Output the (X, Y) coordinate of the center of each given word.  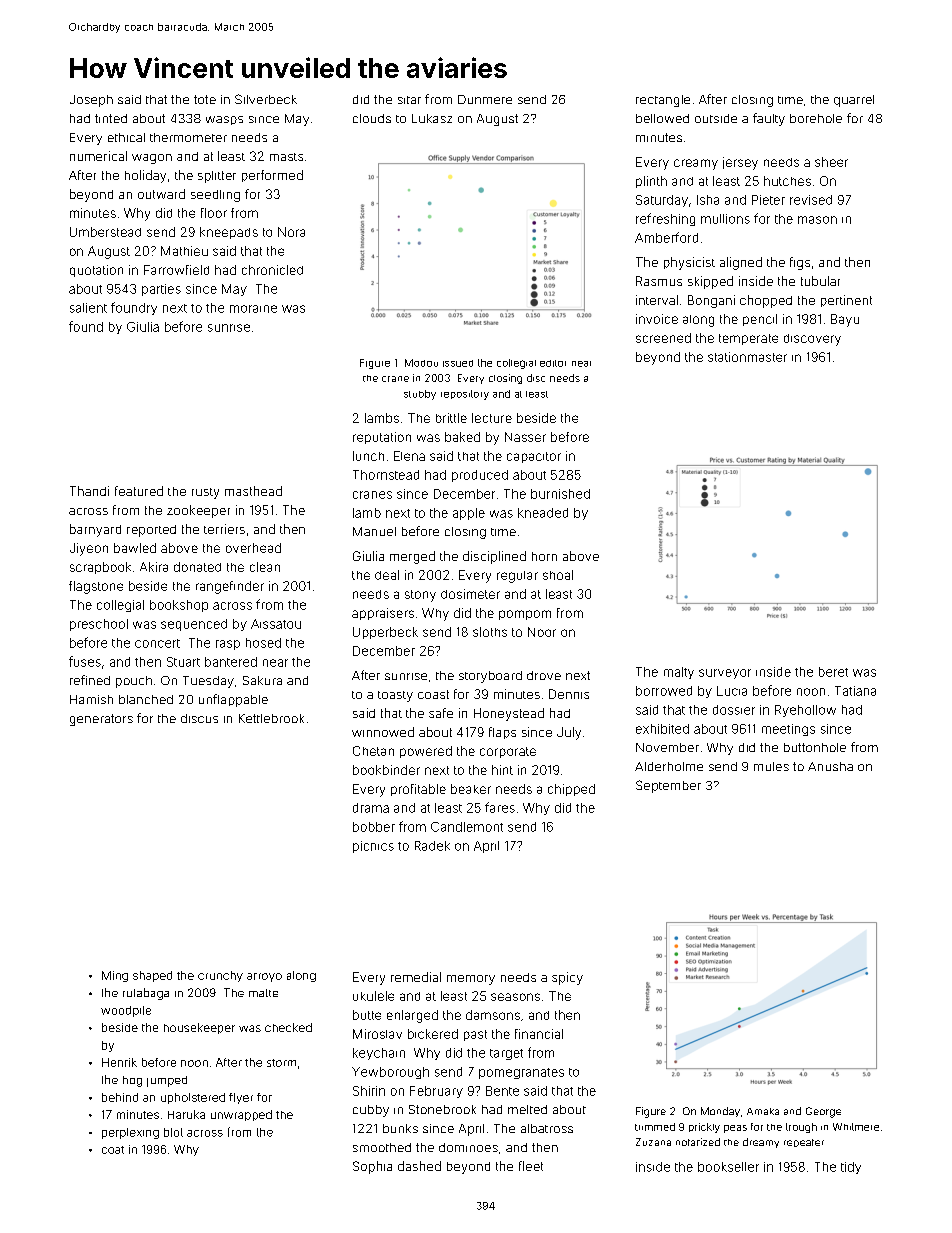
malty (679, 673)
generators (101, 720)
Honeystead (509, 714)
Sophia (372, 1167)
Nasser (525, 437)
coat (113, 1150)
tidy (851, 1168)
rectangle (663, 101)
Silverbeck (266, 99)
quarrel (854, 101)
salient (88, 308)
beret (833, 672)
